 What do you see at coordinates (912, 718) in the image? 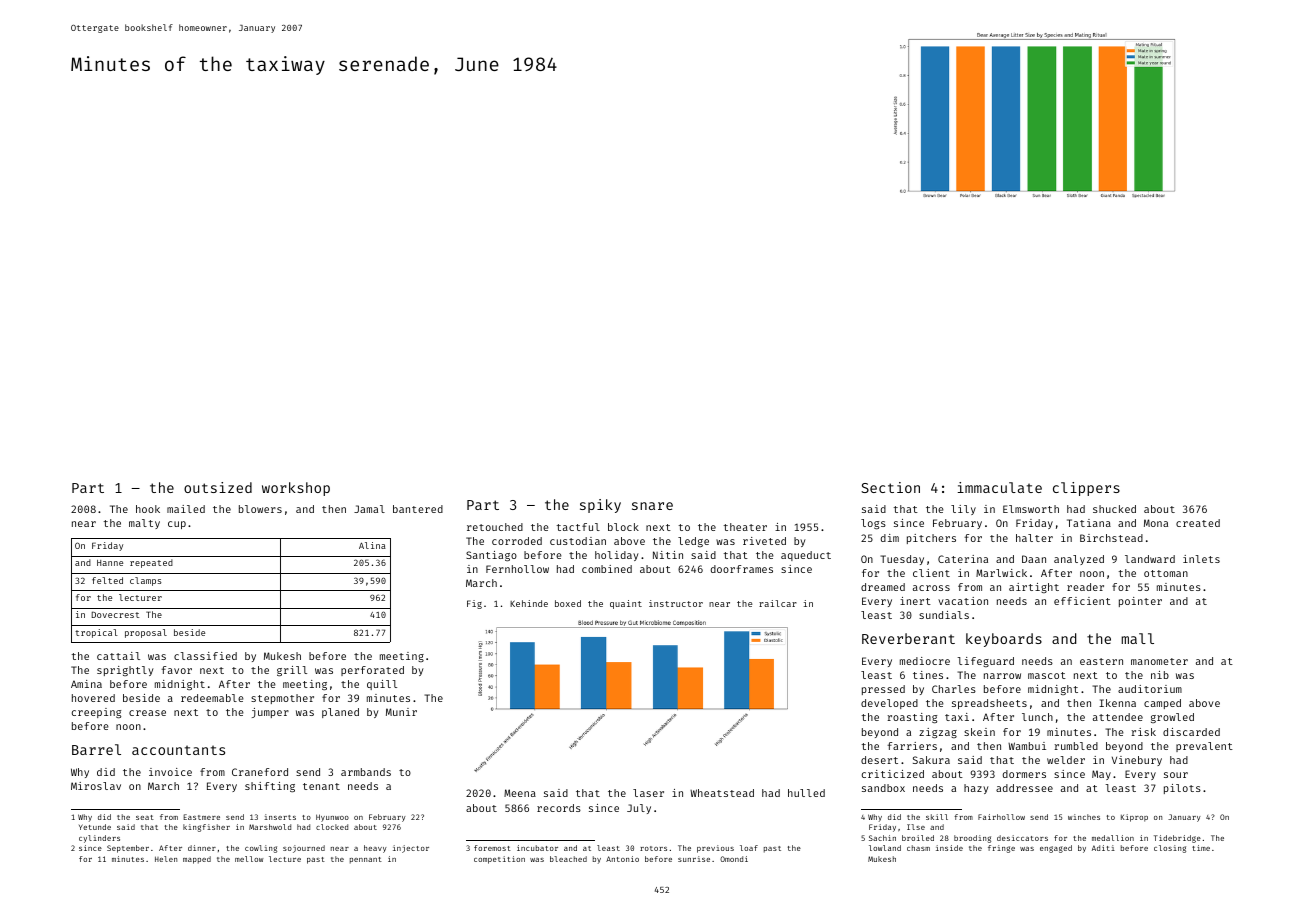
I see `roasting` at bounding box center [912, 718].
